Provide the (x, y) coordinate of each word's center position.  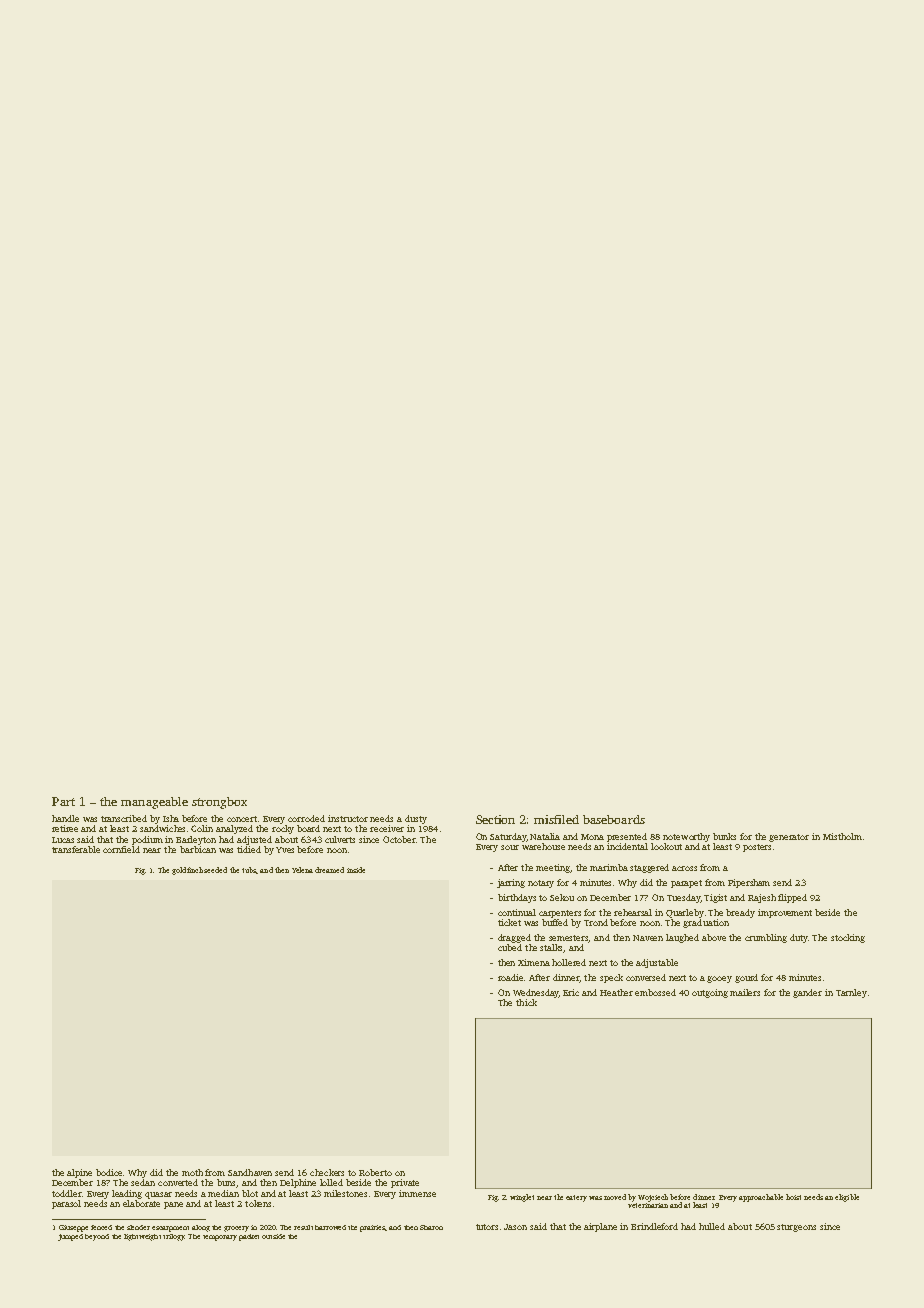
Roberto (375, 1172)
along (201, 1228)
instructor (348, 818)
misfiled (556, 819)
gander (807, 993)
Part (63, 801)
